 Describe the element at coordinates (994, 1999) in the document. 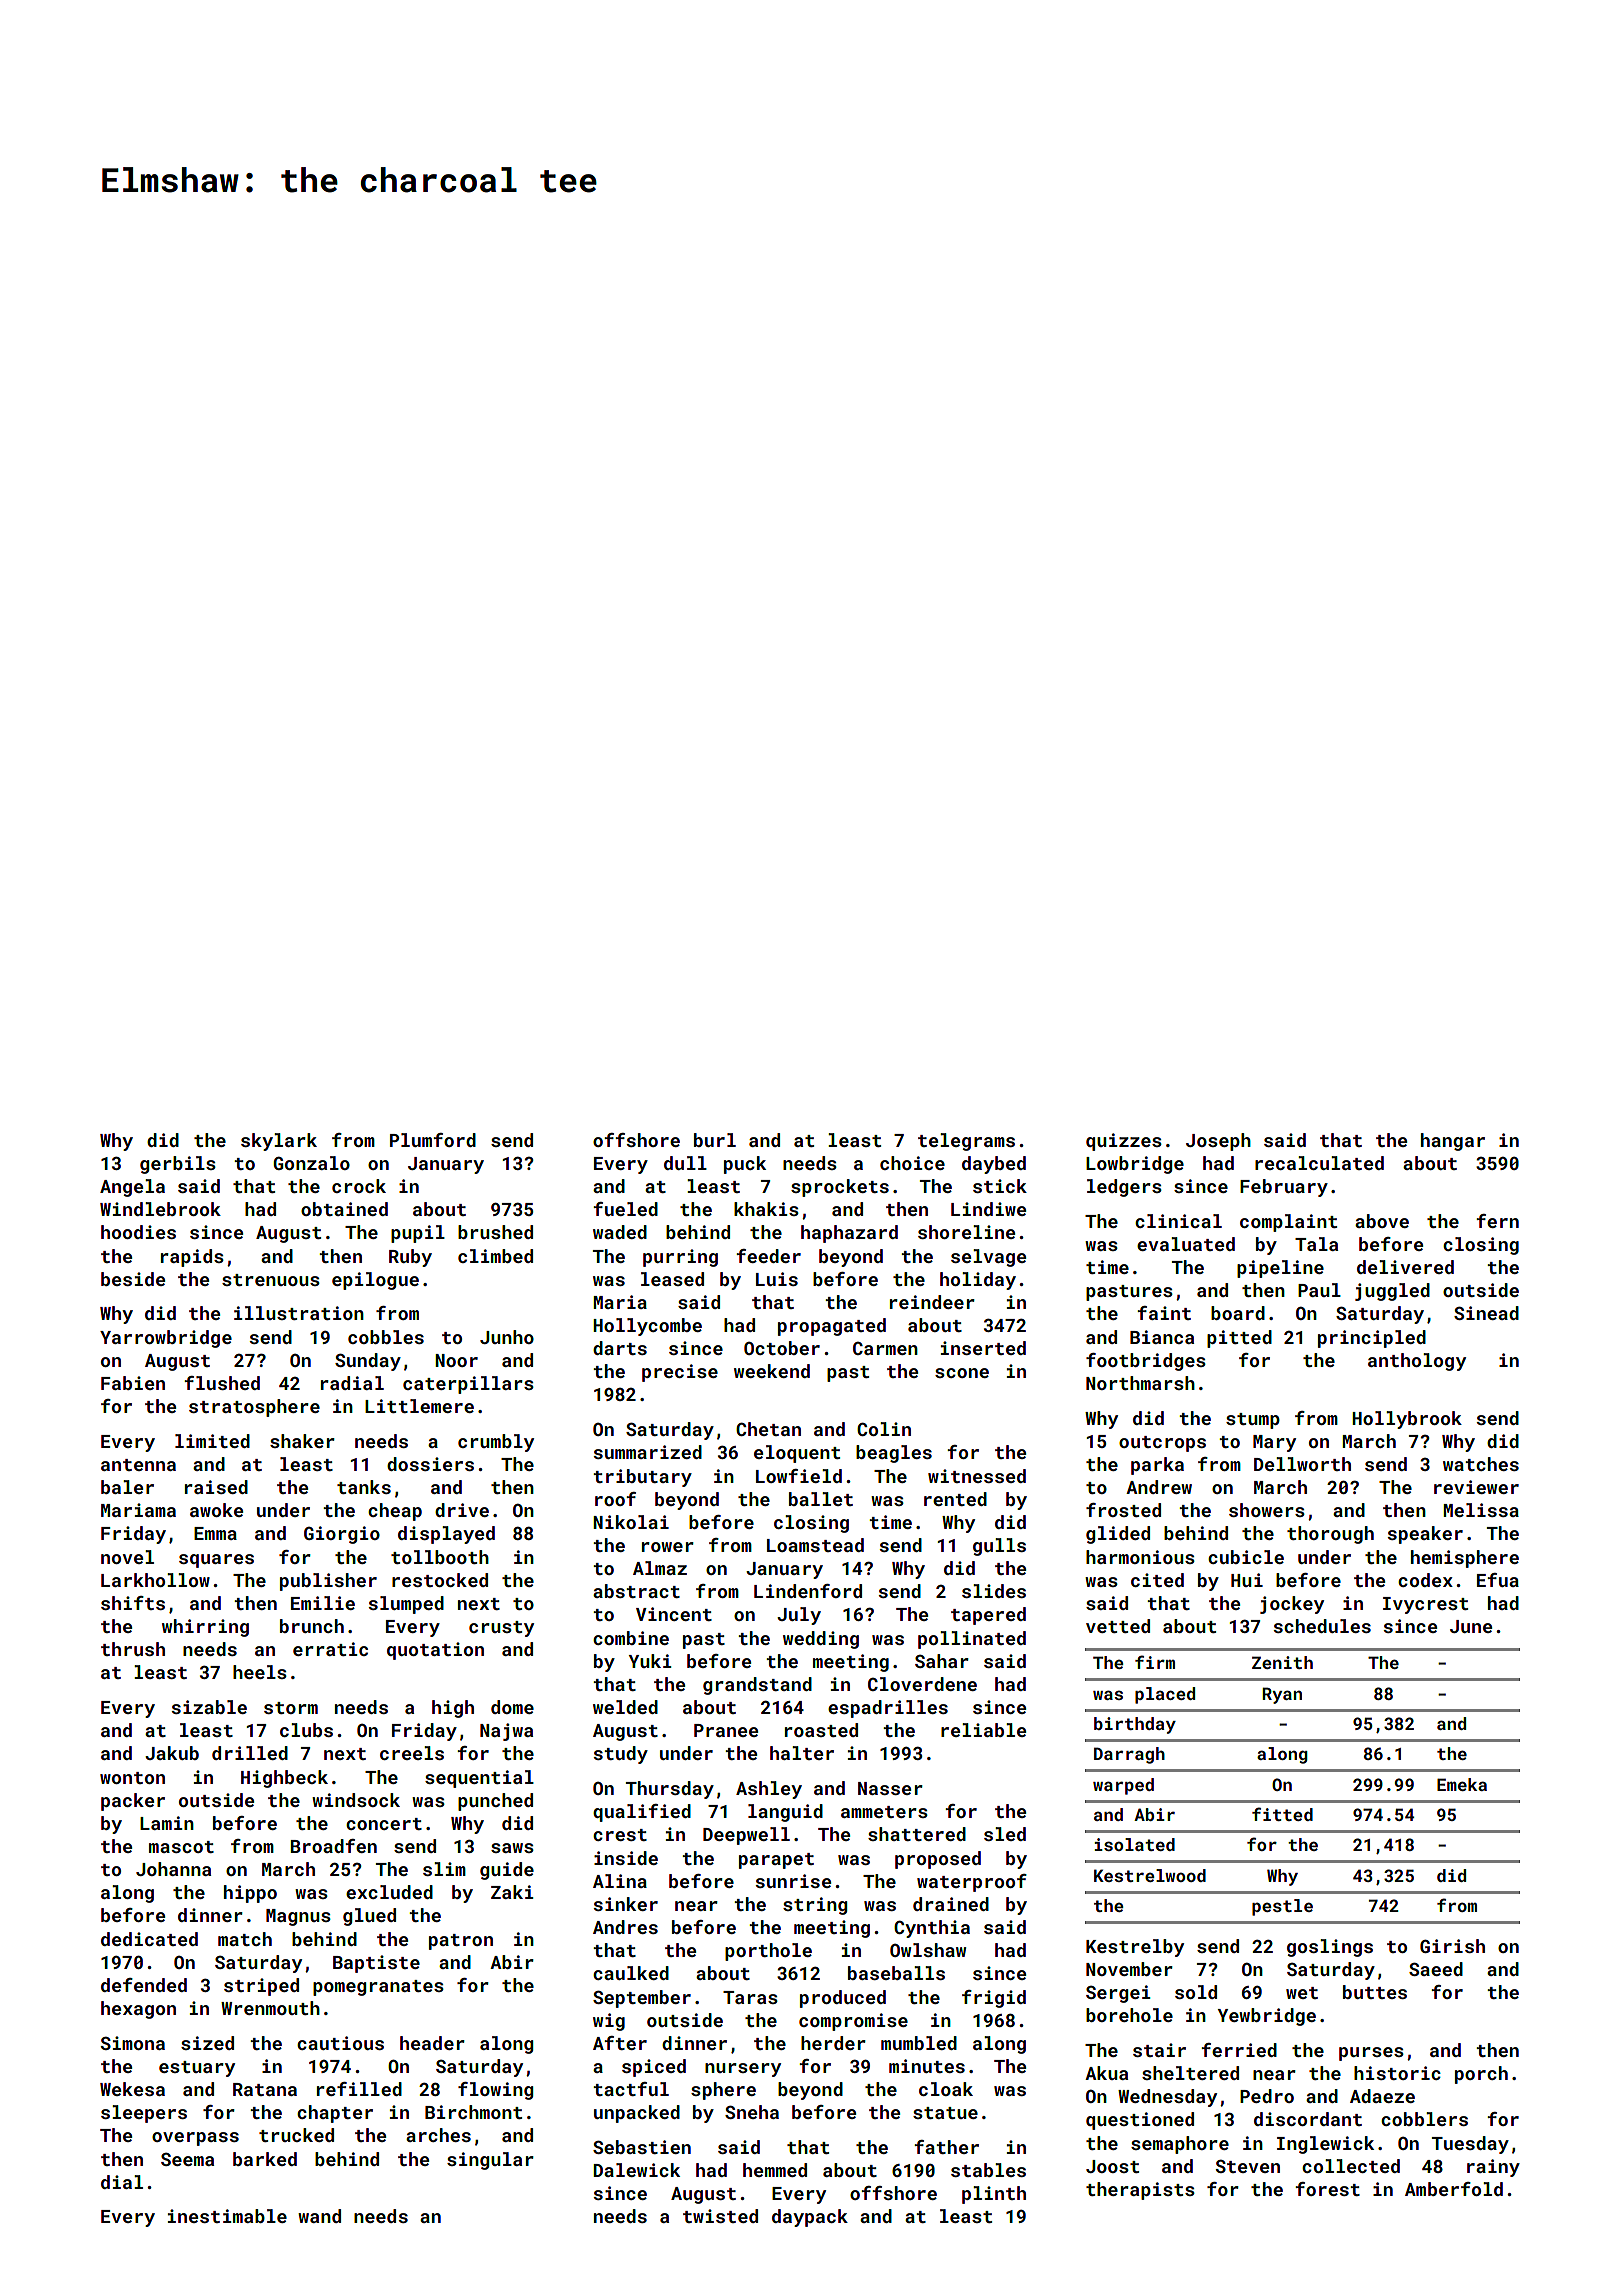

I see `frigid` at that location.
